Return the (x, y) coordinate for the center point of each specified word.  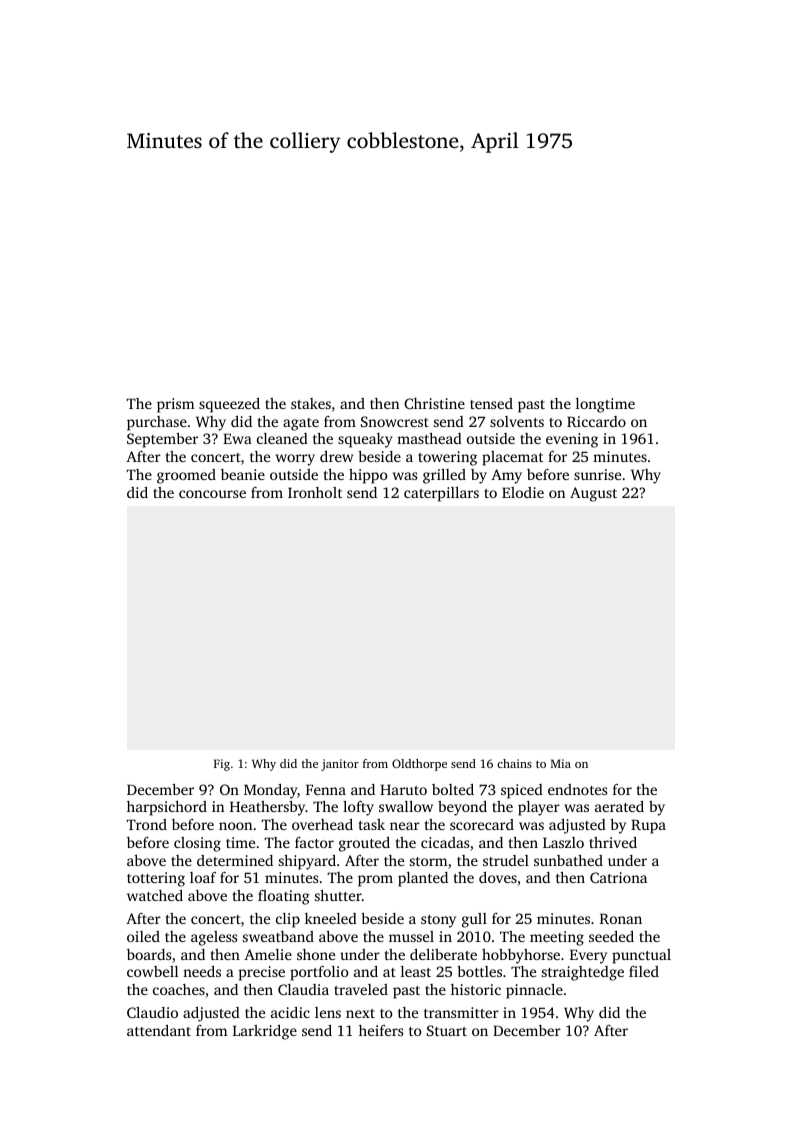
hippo (368, 476)
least (416, 971)
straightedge (583, 973)
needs (202, 971)
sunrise (597, 474)
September (162, 440)
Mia (561, 763)
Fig (222, 765)
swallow (406, 806)
